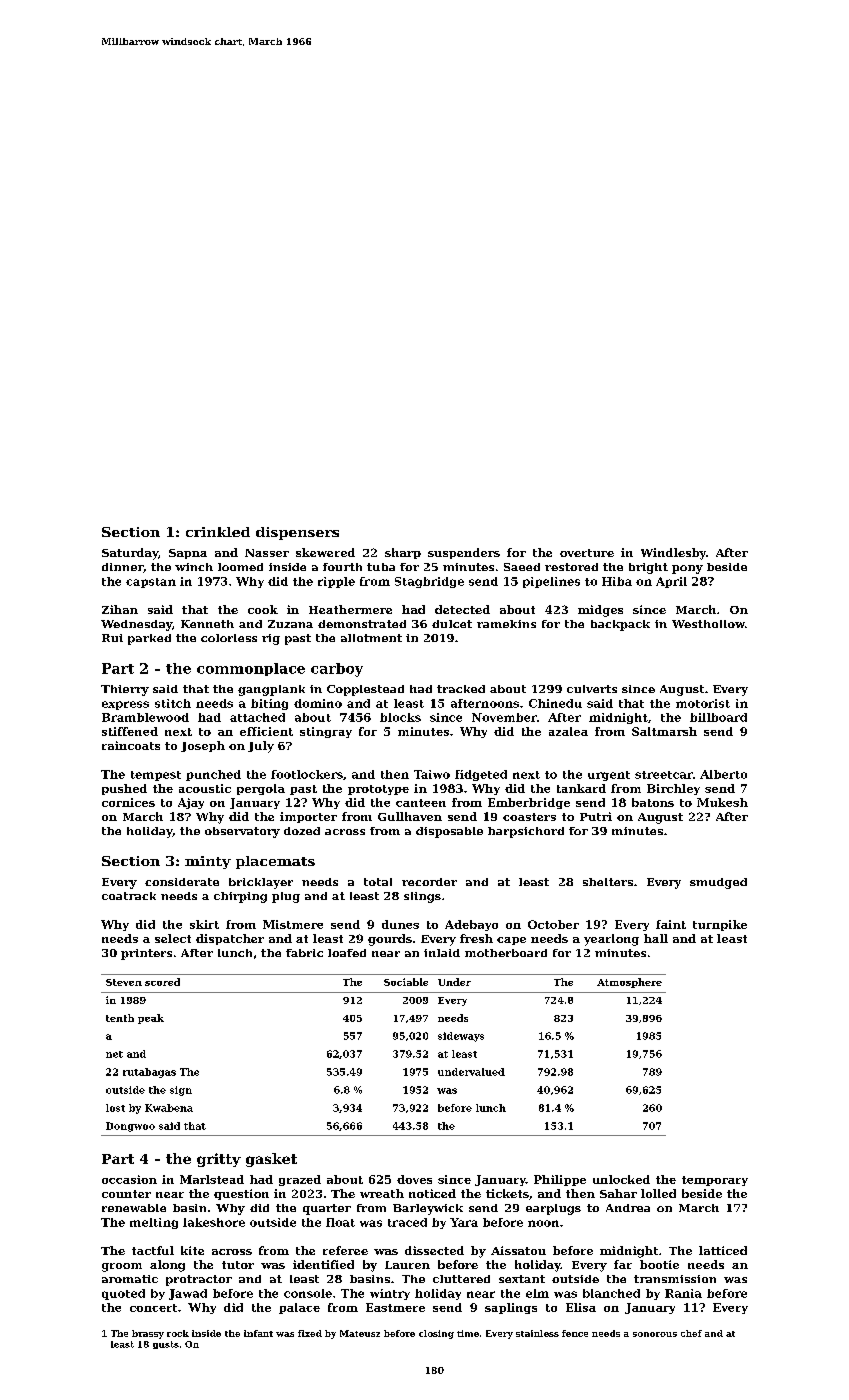 The image size is (849, 1400). What do you see at coordinates (436, 1334) in the screenshot?
I see `closing` at bounding box center [436, 1334].
